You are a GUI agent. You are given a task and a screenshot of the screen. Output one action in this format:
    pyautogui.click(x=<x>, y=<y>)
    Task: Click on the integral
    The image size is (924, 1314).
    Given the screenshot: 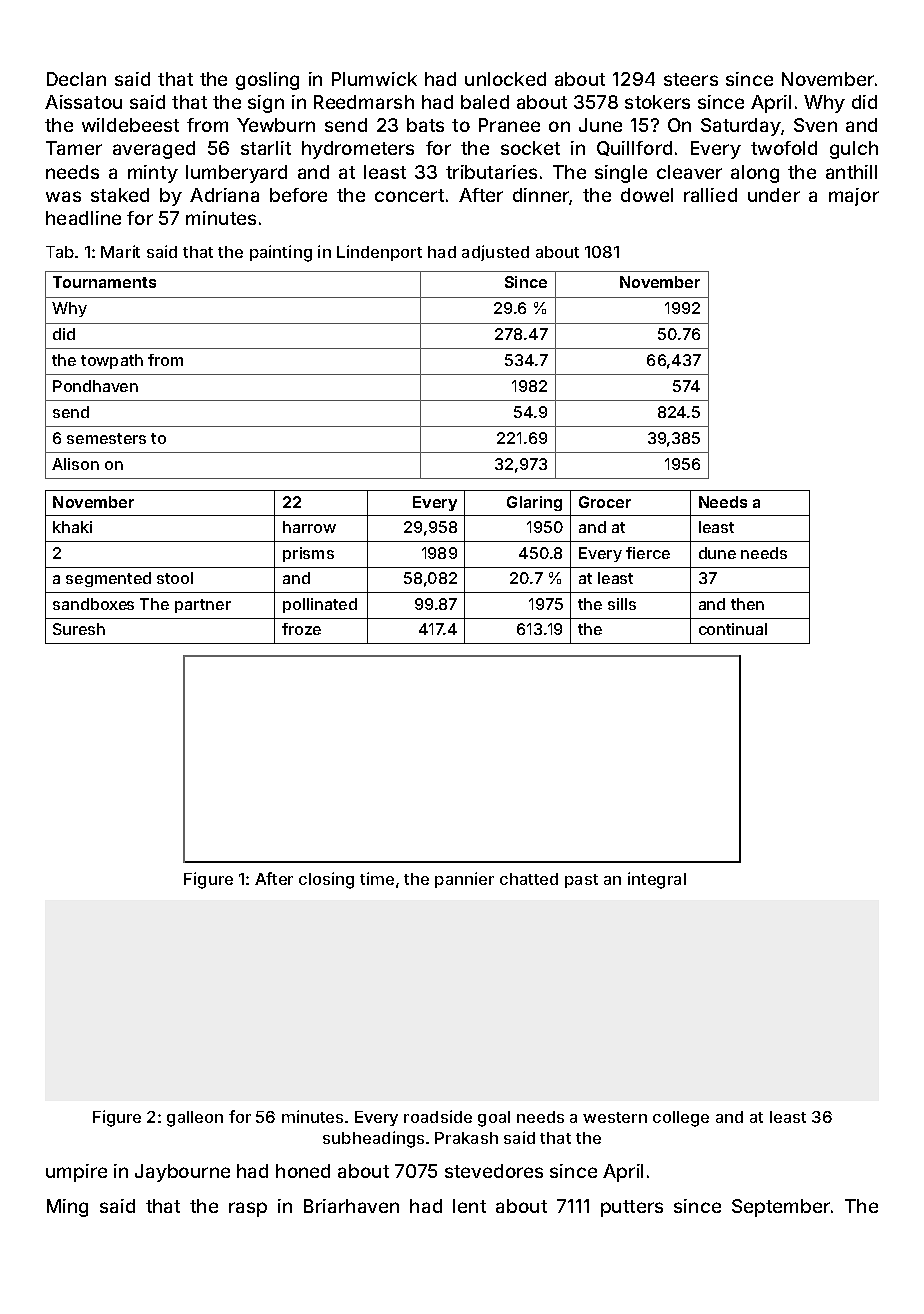 What is the action you would take?
    pyautogui.click(x=657, y=880)
